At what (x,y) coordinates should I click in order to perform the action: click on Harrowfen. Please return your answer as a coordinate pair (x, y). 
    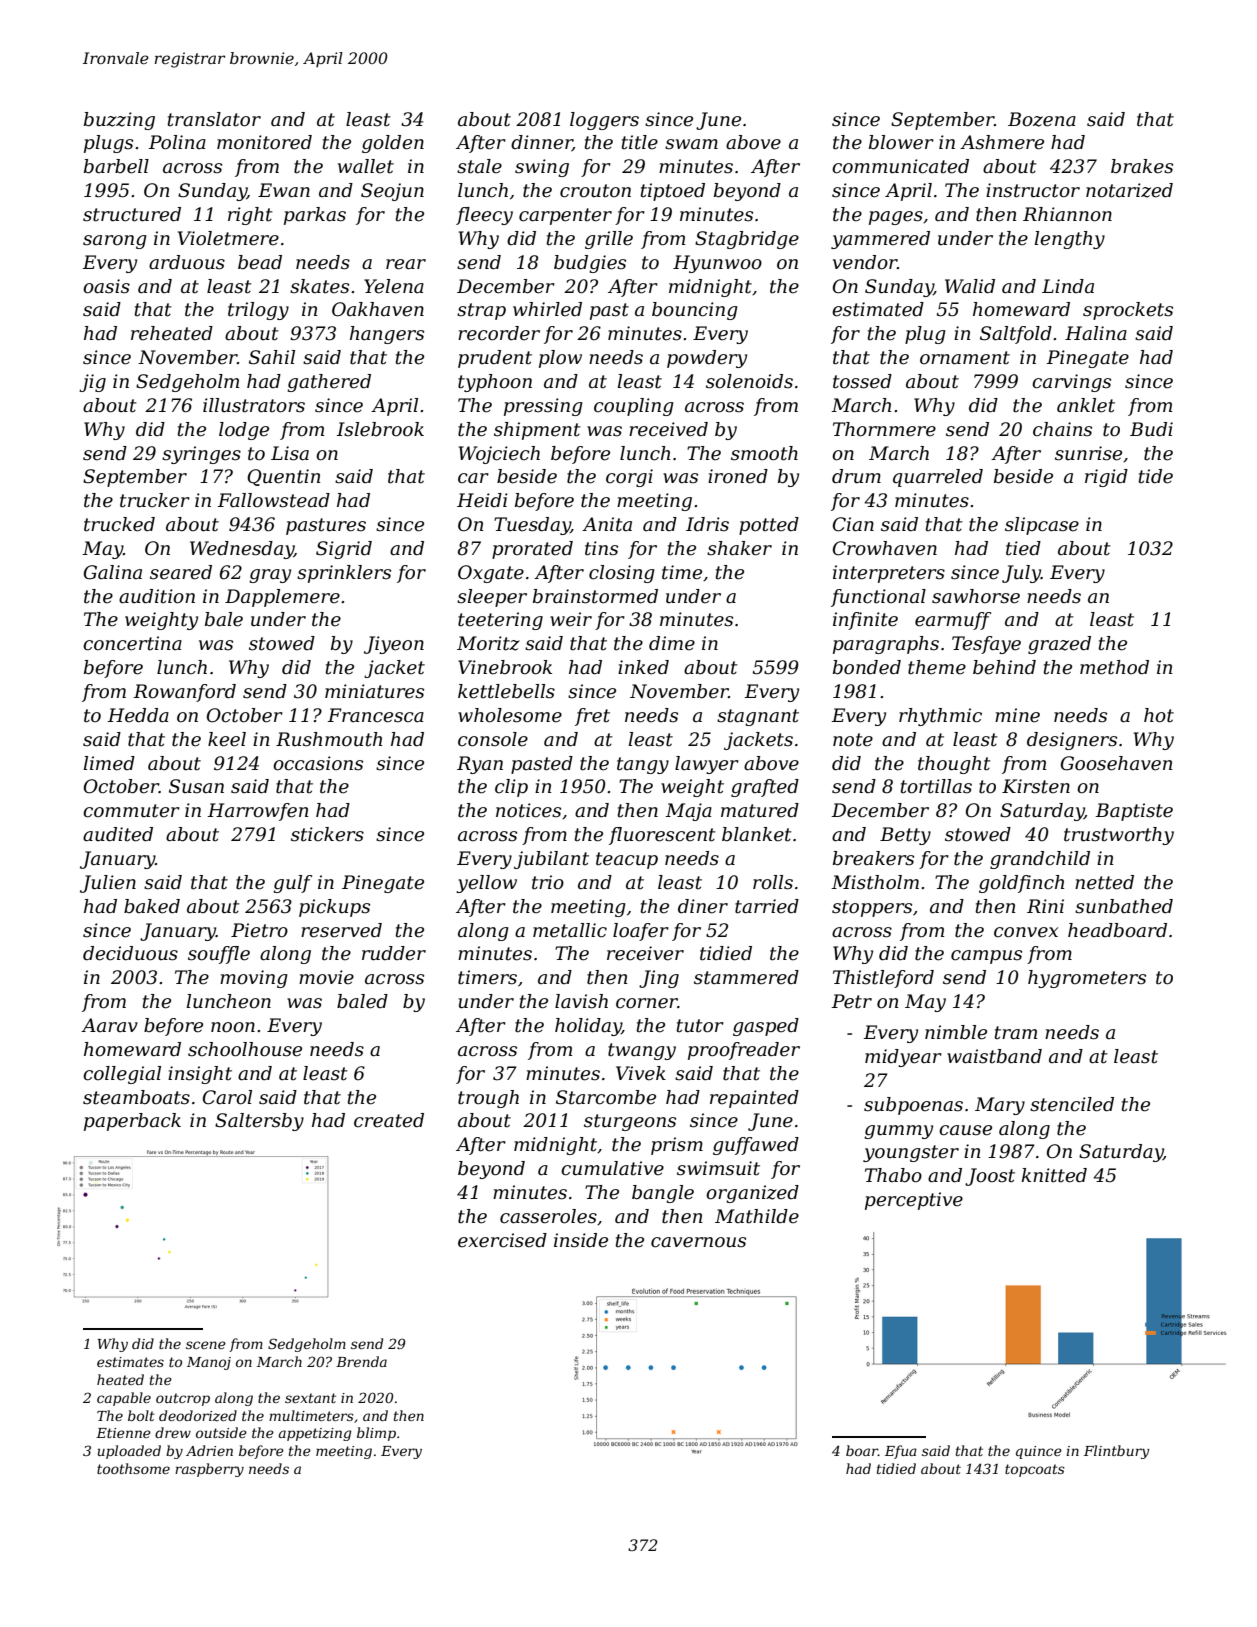
    Looking at the image, I should click on (258, 812).
